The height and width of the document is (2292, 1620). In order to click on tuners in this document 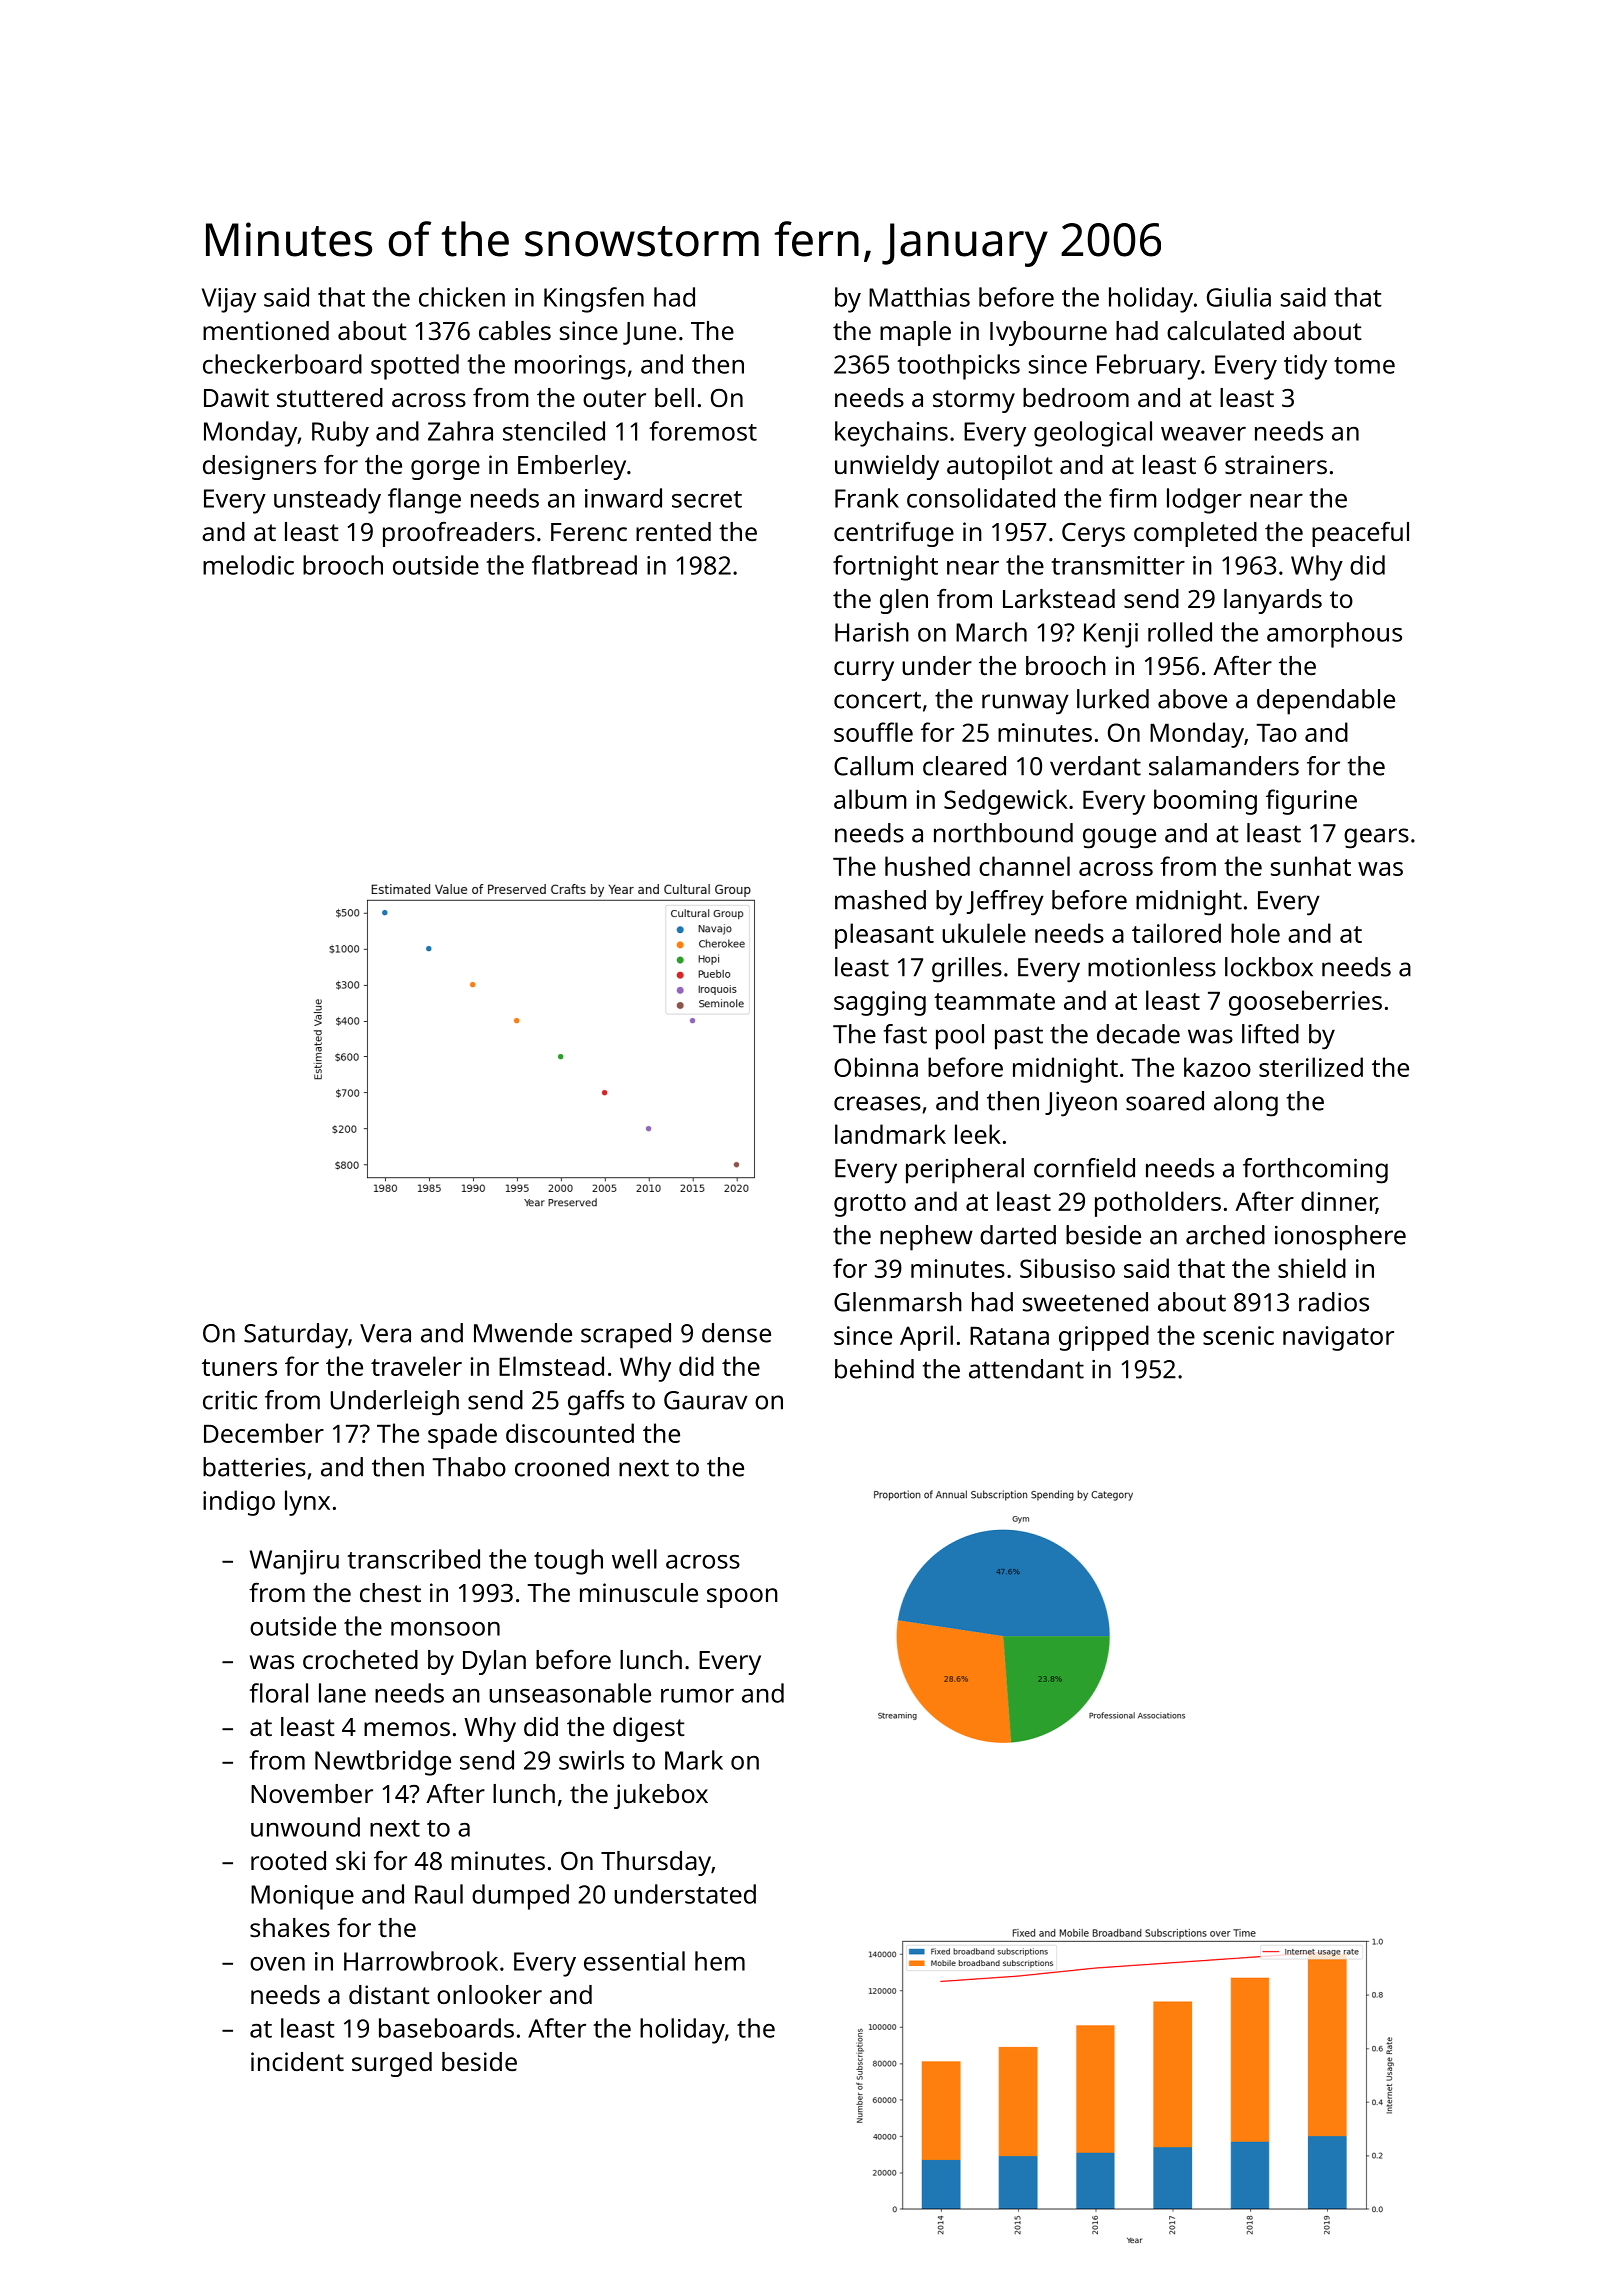, I will do `click(239, 1367)`.
